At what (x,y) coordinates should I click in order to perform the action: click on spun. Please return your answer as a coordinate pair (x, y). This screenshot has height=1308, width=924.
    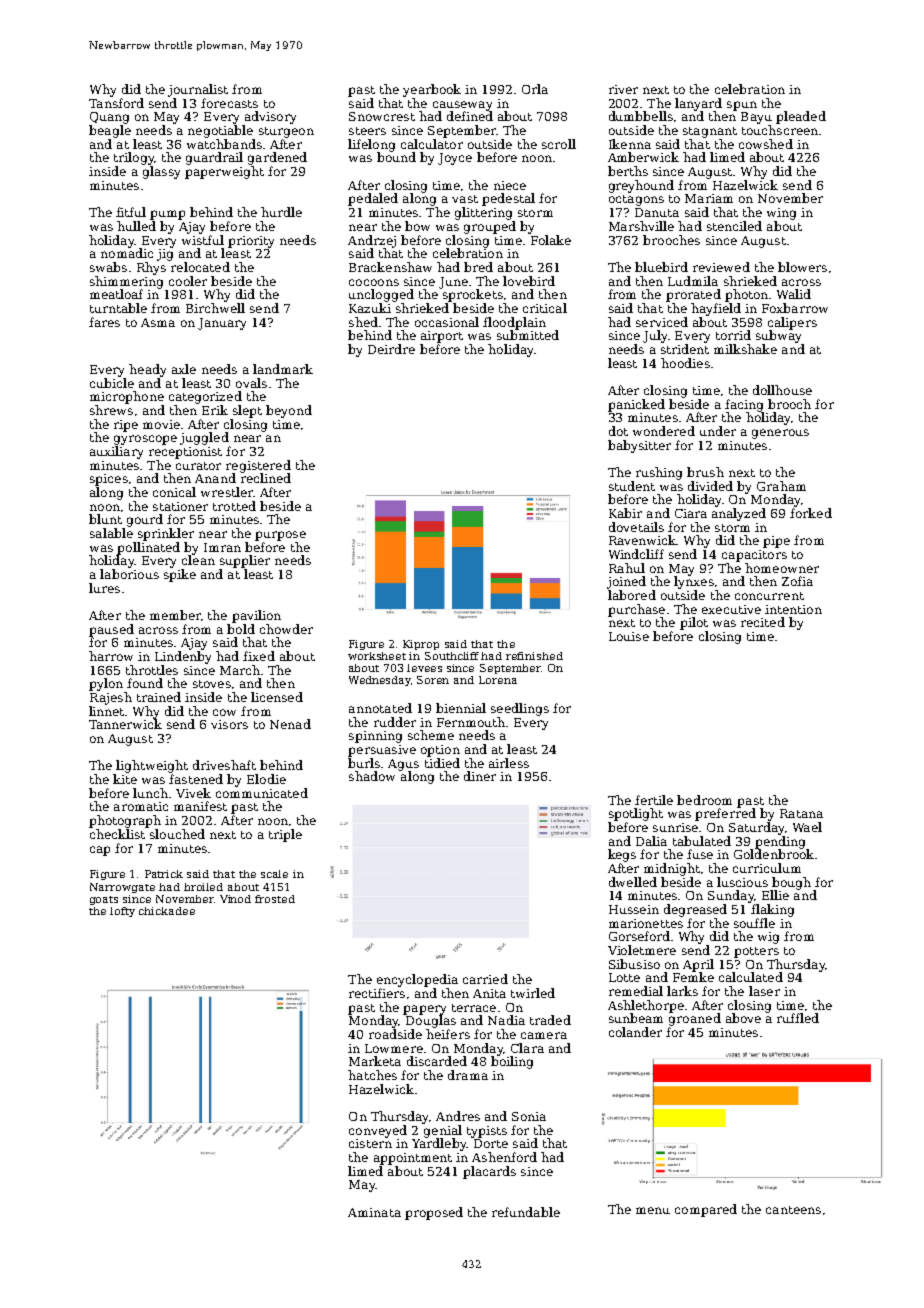
    Looking at the image, I should click on (742, 106).
